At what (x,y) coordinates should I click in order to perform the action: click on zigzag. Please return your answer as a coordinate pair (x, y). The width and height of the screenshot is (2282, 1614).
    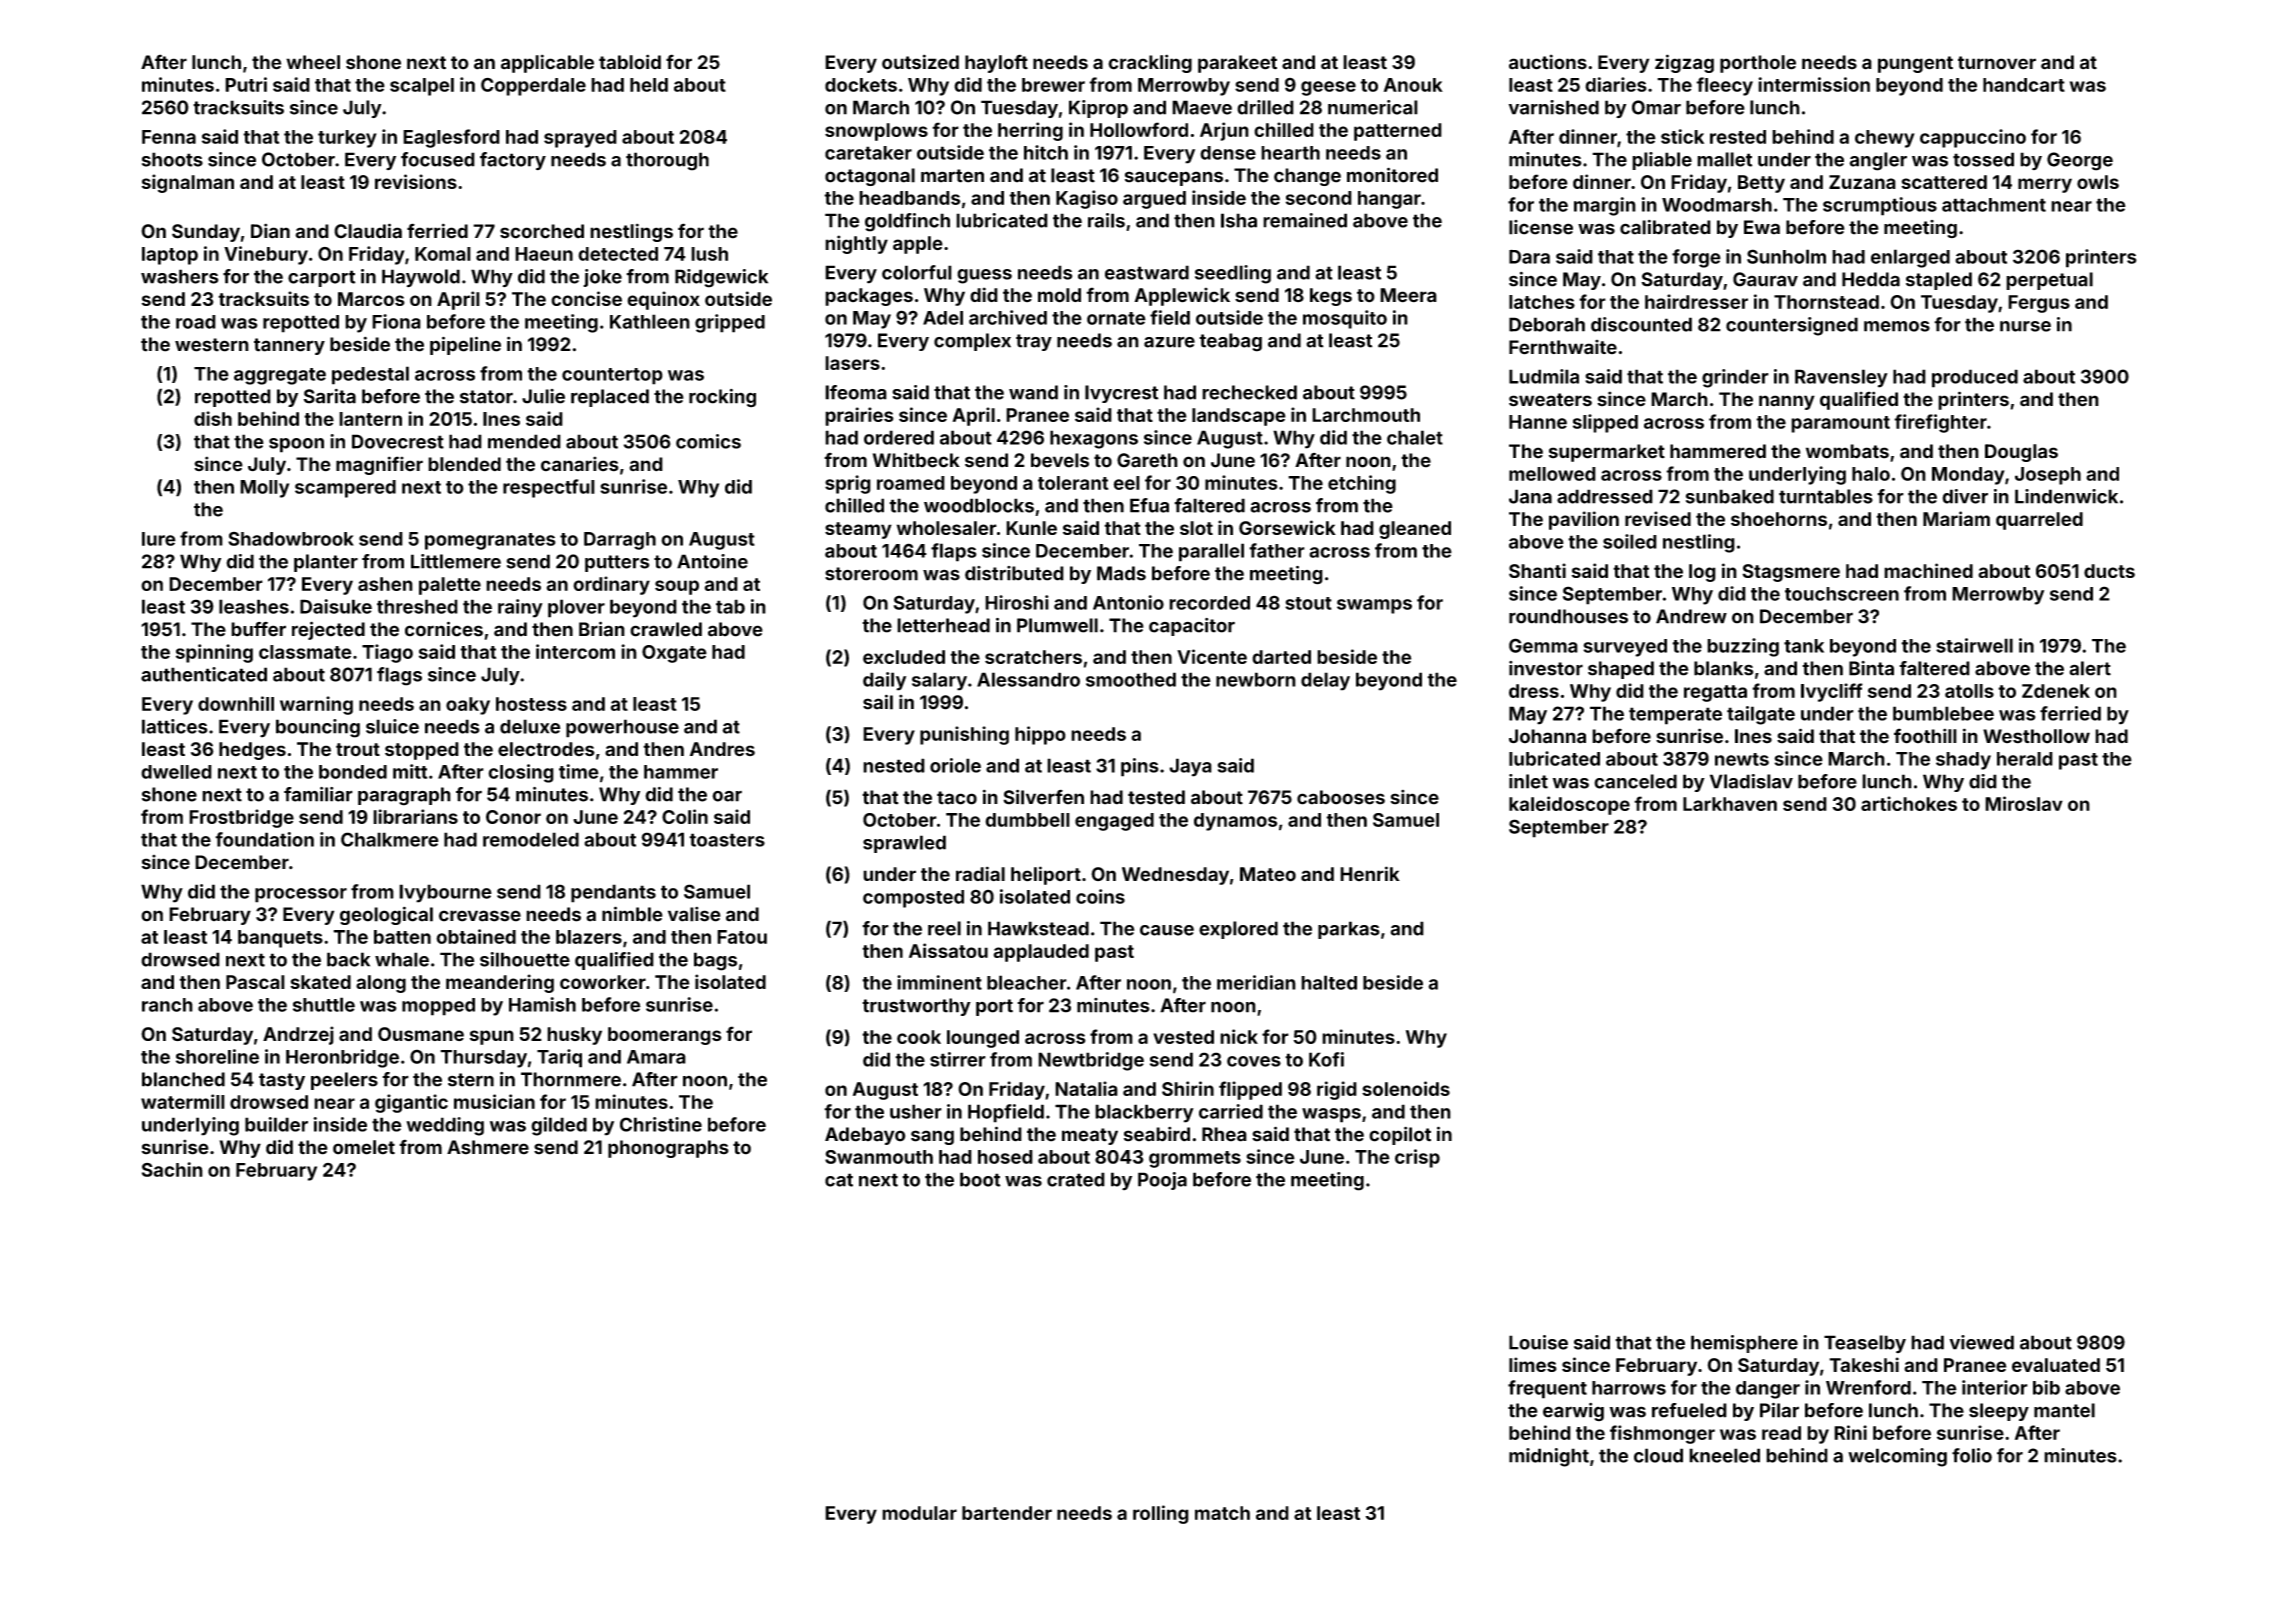
    Looking at the image, I should click on (1684, 63).
